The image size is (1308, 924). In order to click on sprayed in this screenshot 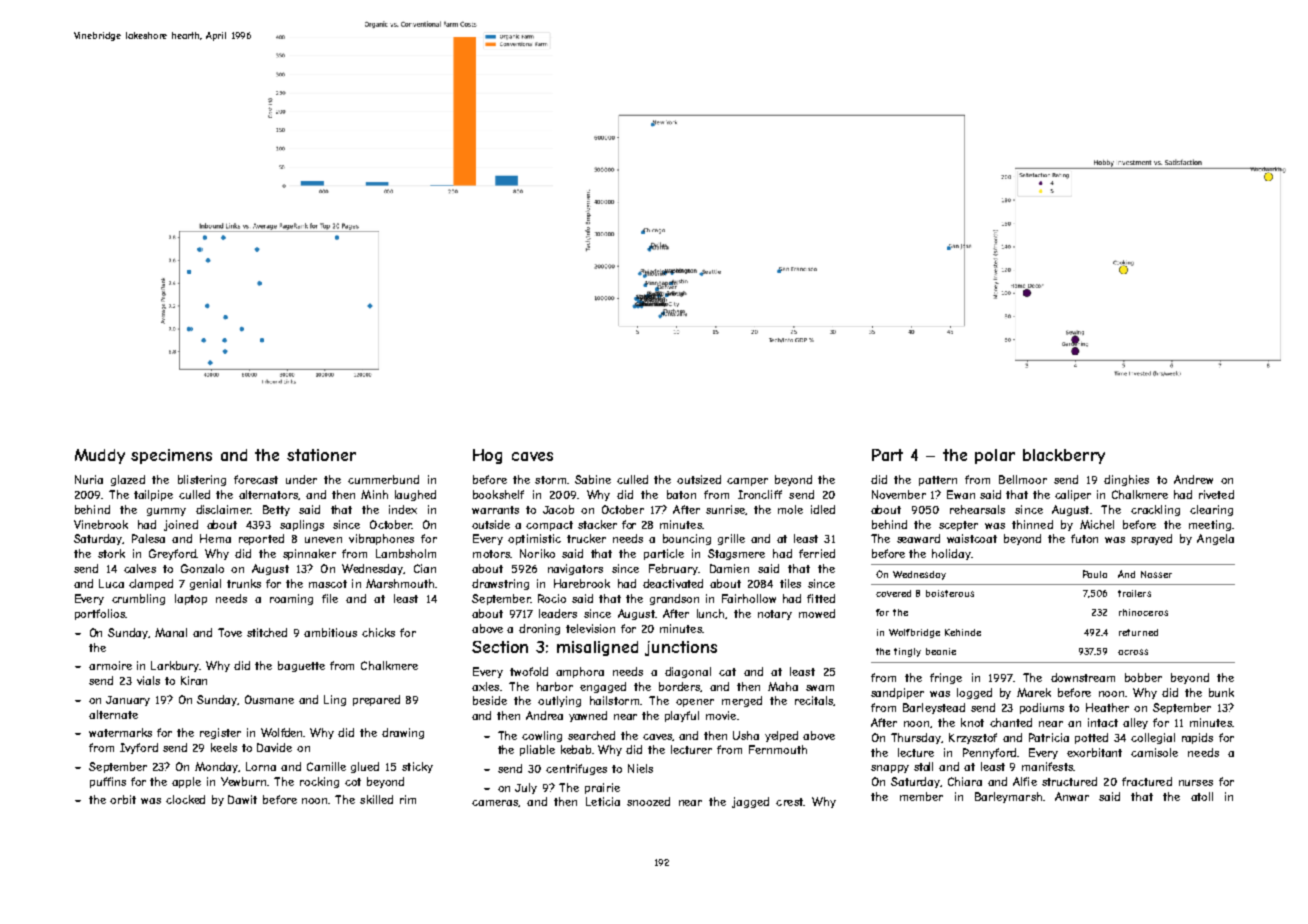, I will do `click(1151, 539)`.
